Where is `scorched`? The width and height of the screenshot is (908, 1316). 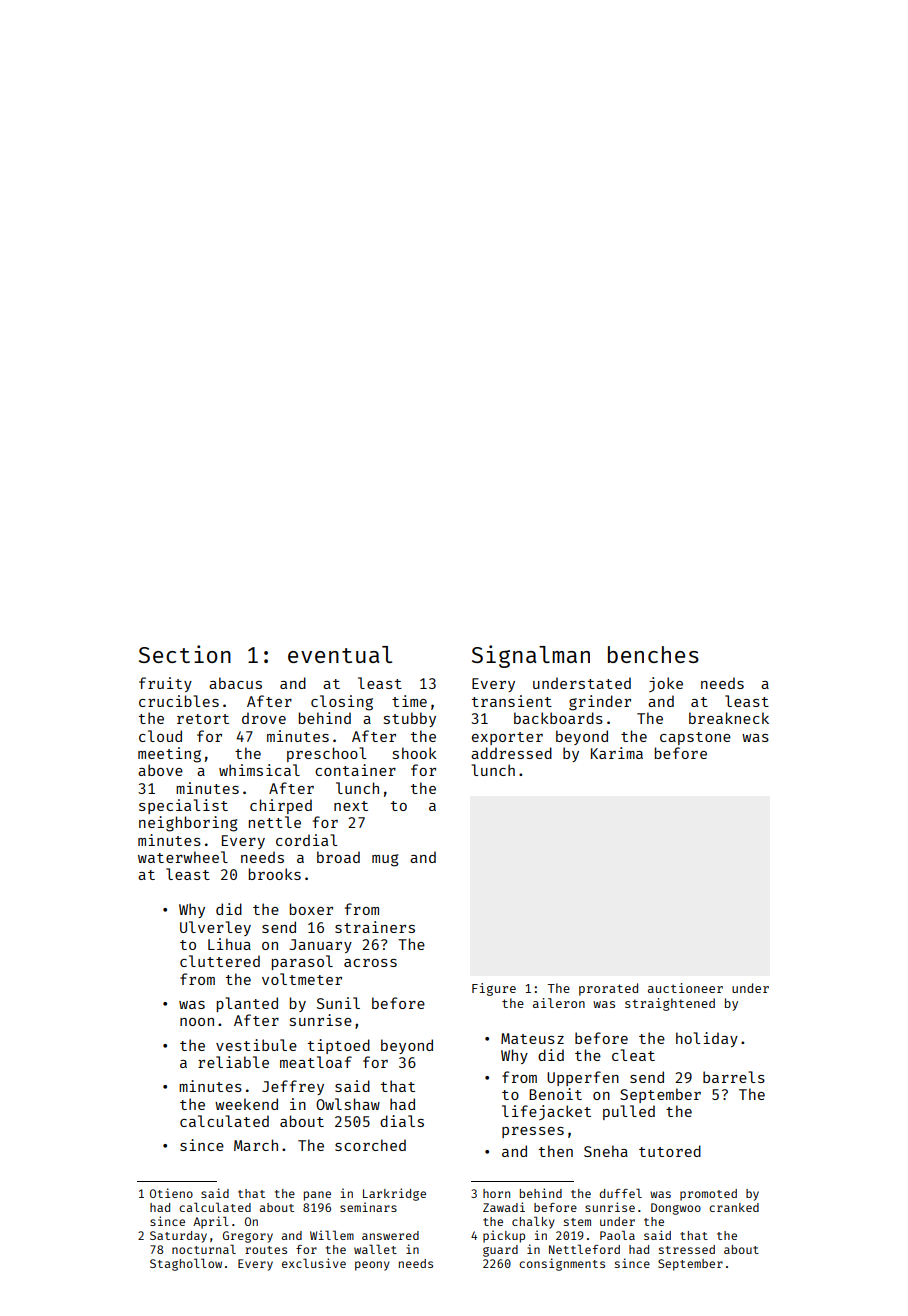 scorched is located at coordinates (370, 1145).
